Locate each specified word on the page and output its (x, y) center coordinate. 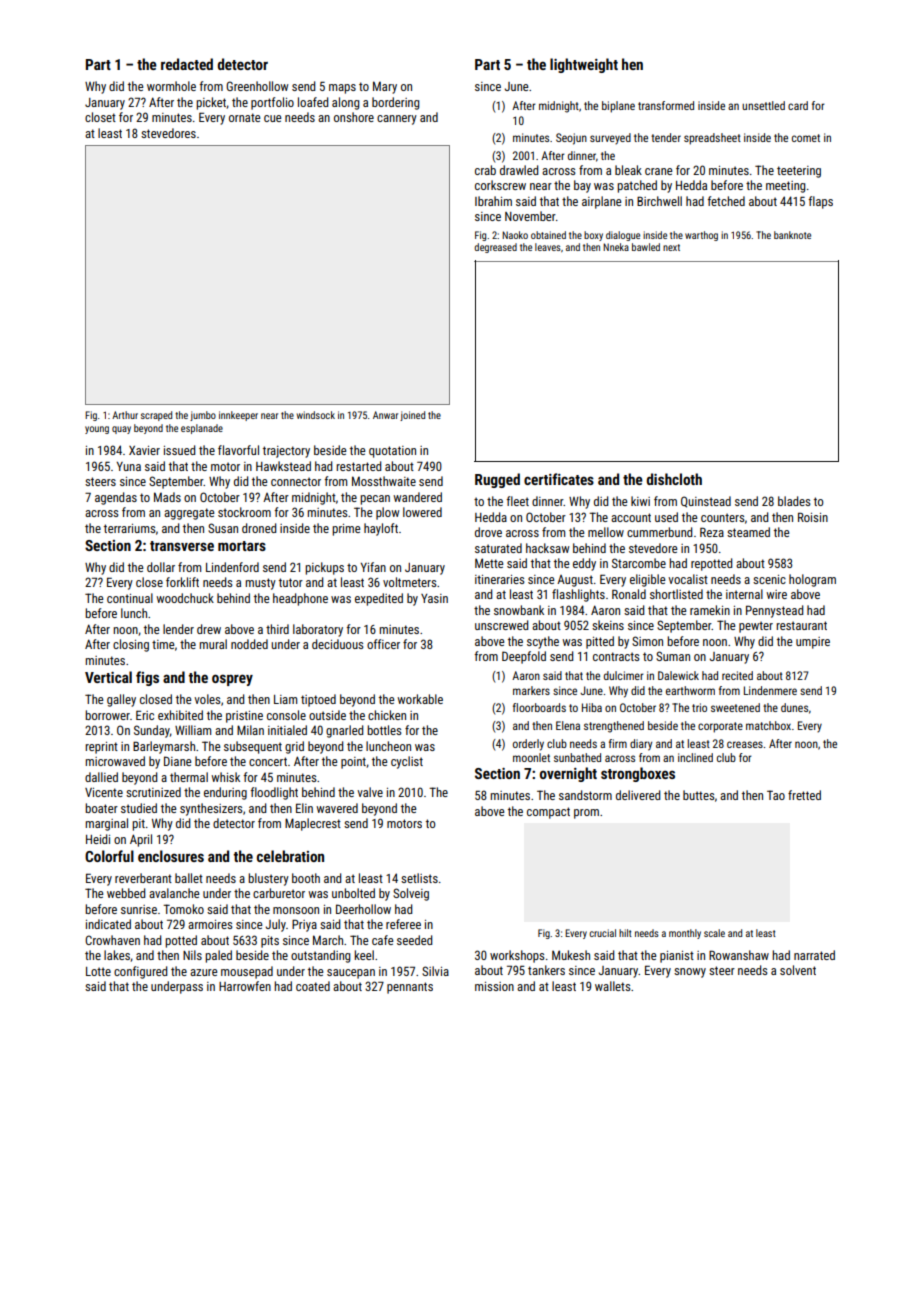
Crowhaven (112, 940)
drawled (519, 170)
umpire (813, 643)
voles (207, 699)
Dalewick (678, 675)
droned (259, 528)
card (798, 105)
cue (273, 118)
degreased (495, 248)
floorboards (539, 707)
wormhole (171, 86)
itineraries (500, 579)
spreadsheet (712, 139)
